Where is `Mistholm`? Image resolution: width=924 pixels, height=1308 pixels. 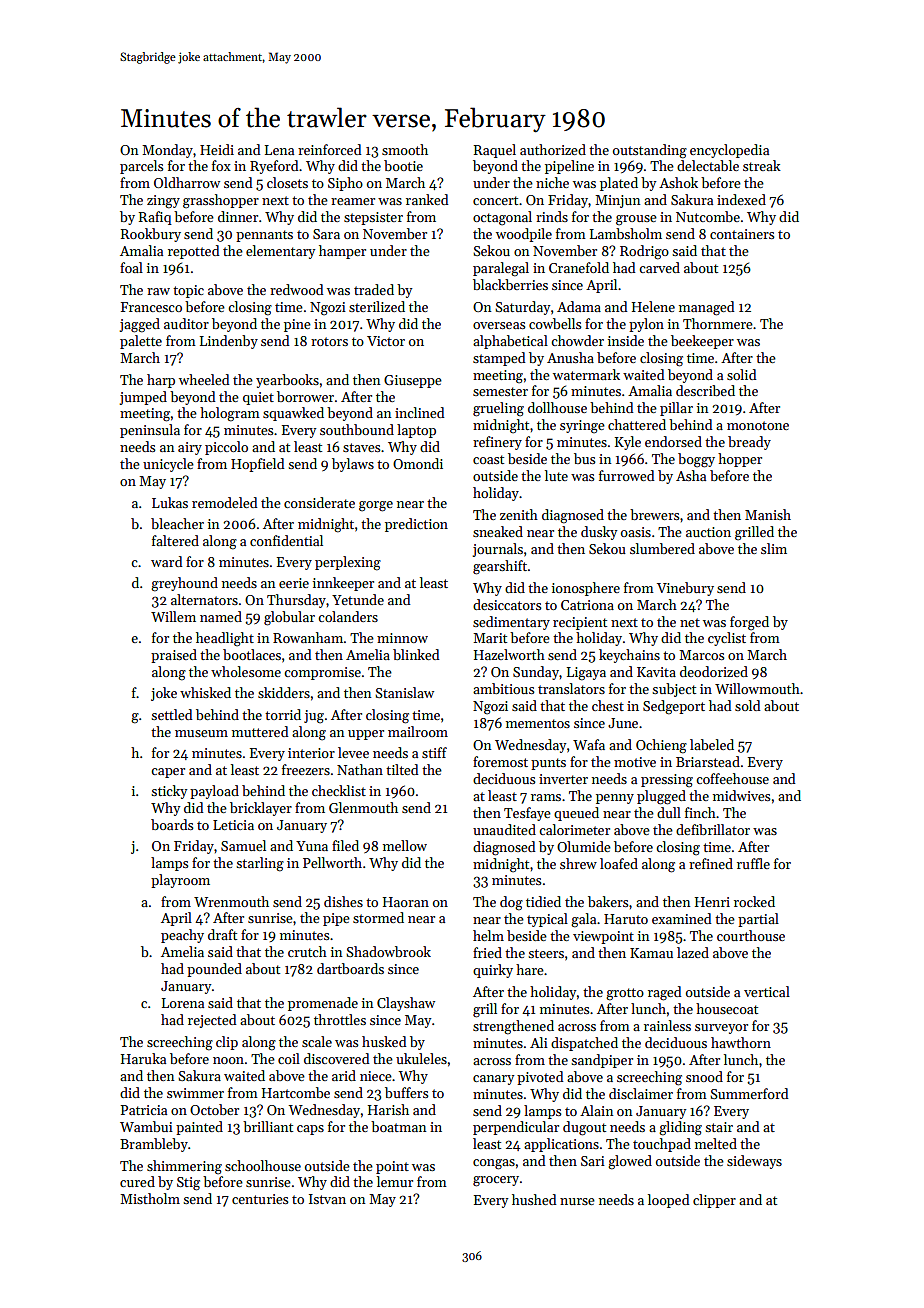
Mistholm is located at coordinates (150, 1198).
